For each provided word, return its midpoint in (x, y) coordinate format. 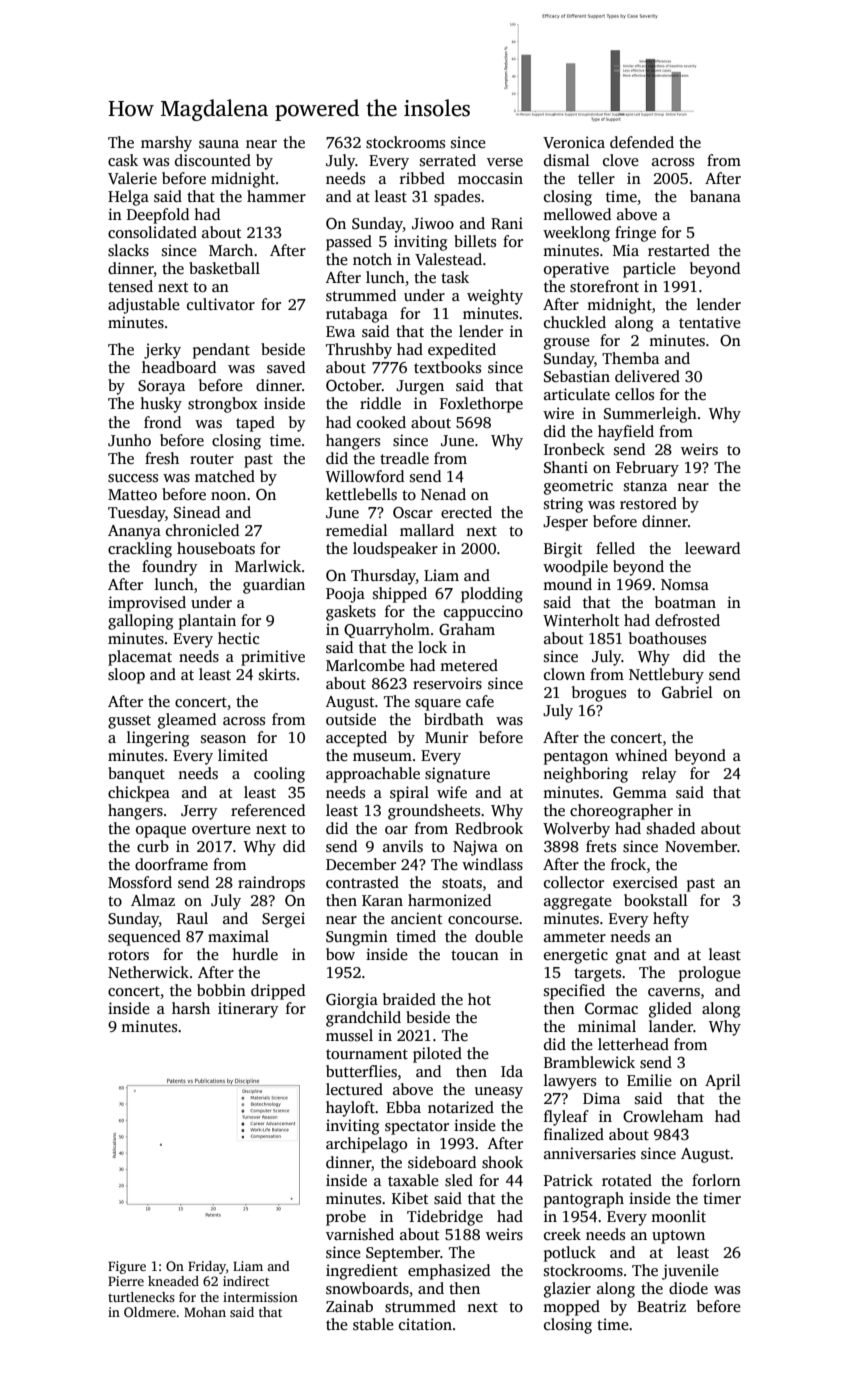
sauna (219, 144)
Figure (127, 1267)
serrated (448, 160)
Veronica (574, 142)
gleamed (187, 721)
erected (466, 512)
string (563, 505)
